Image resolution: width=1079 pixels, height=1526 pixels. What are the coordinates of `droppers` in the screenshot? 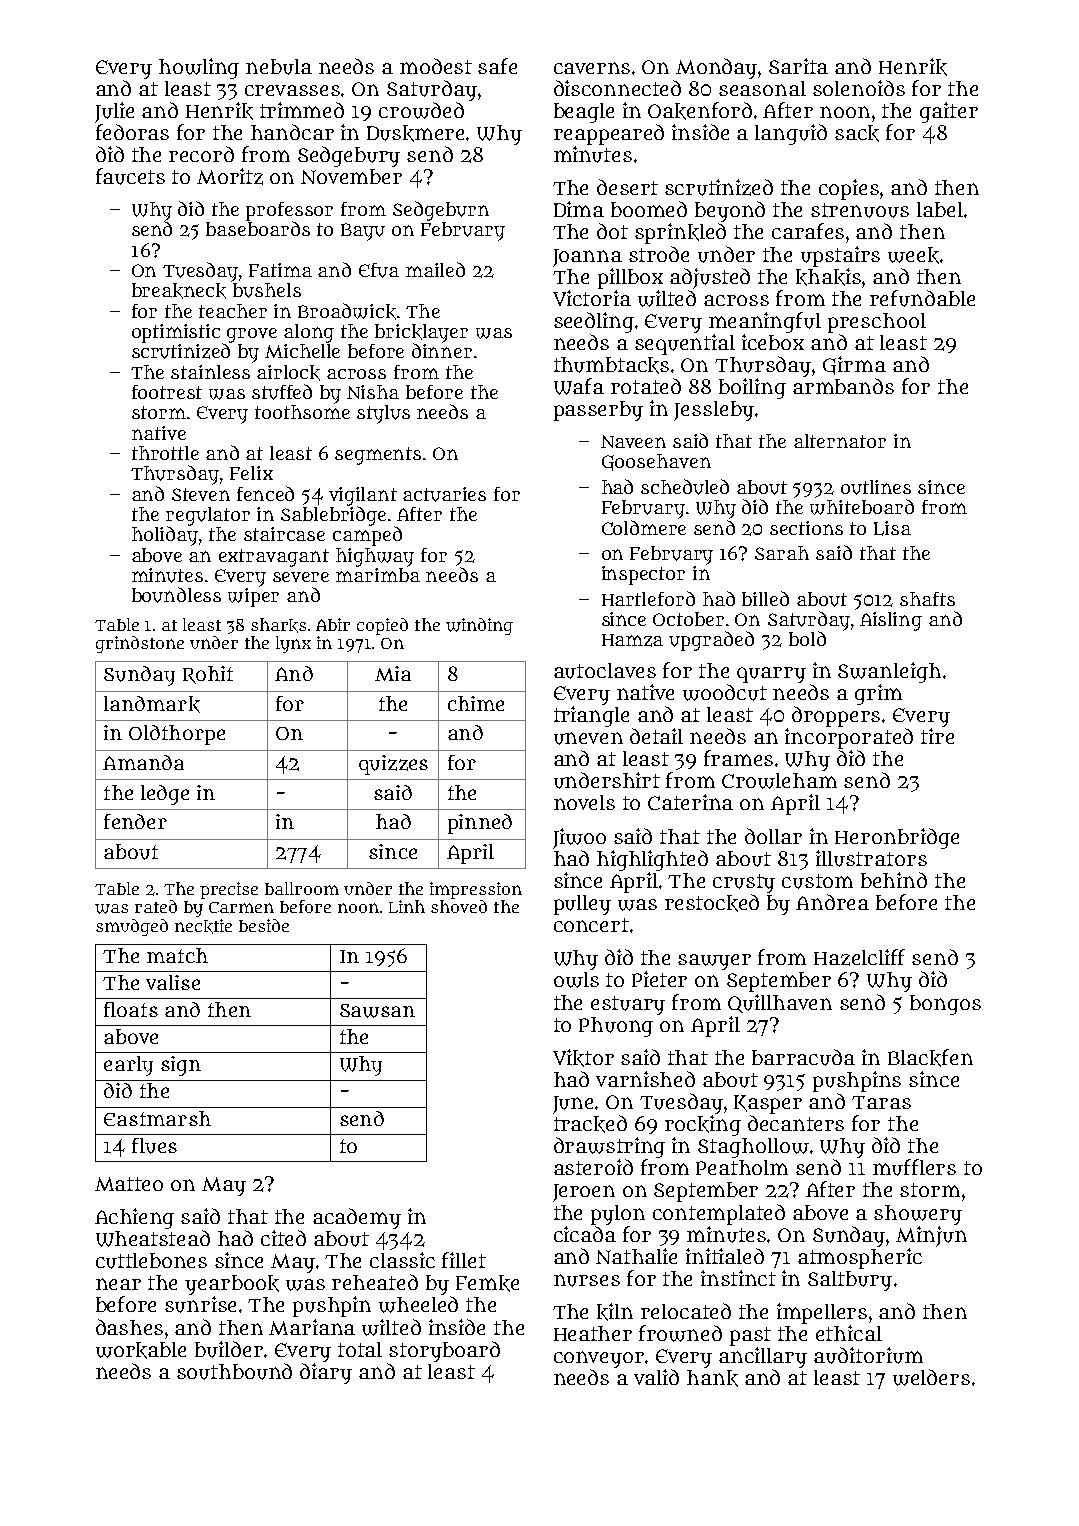 It's located at (836, 716).
